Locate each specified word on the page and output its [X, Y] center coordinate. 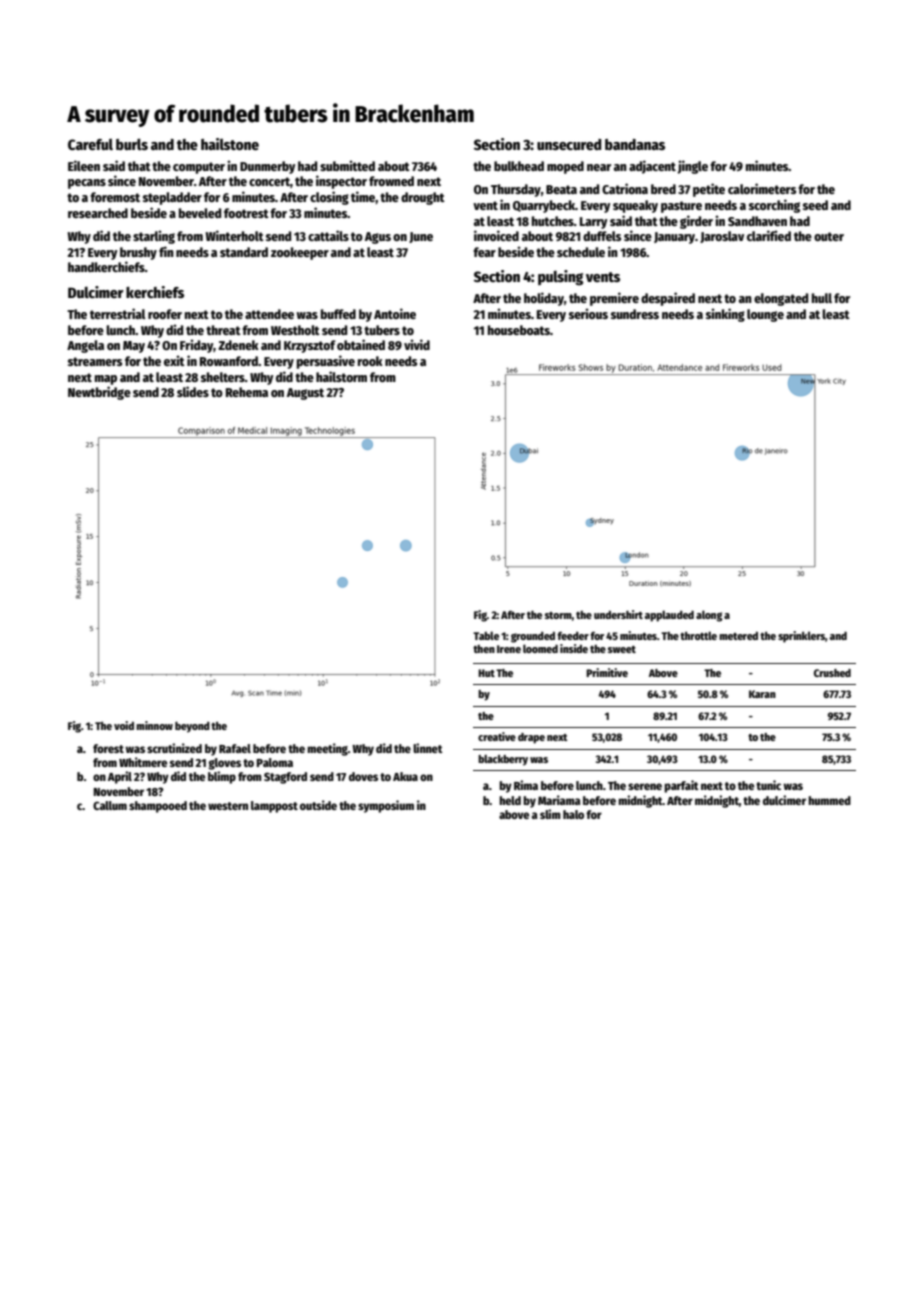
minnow [154, 725]
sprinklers [801, 637]
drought [423, 198]
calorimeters [762, 188]
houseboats [519, 330]
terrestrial [118, 313]
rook [370, 361]
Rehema [247, 392]
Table [486, 635]
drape [531, 738]
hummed [829, 800]
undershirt [618, 614]
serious [588, 313]
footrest [246, 213]
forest [108, 748]
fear [484, 252]
